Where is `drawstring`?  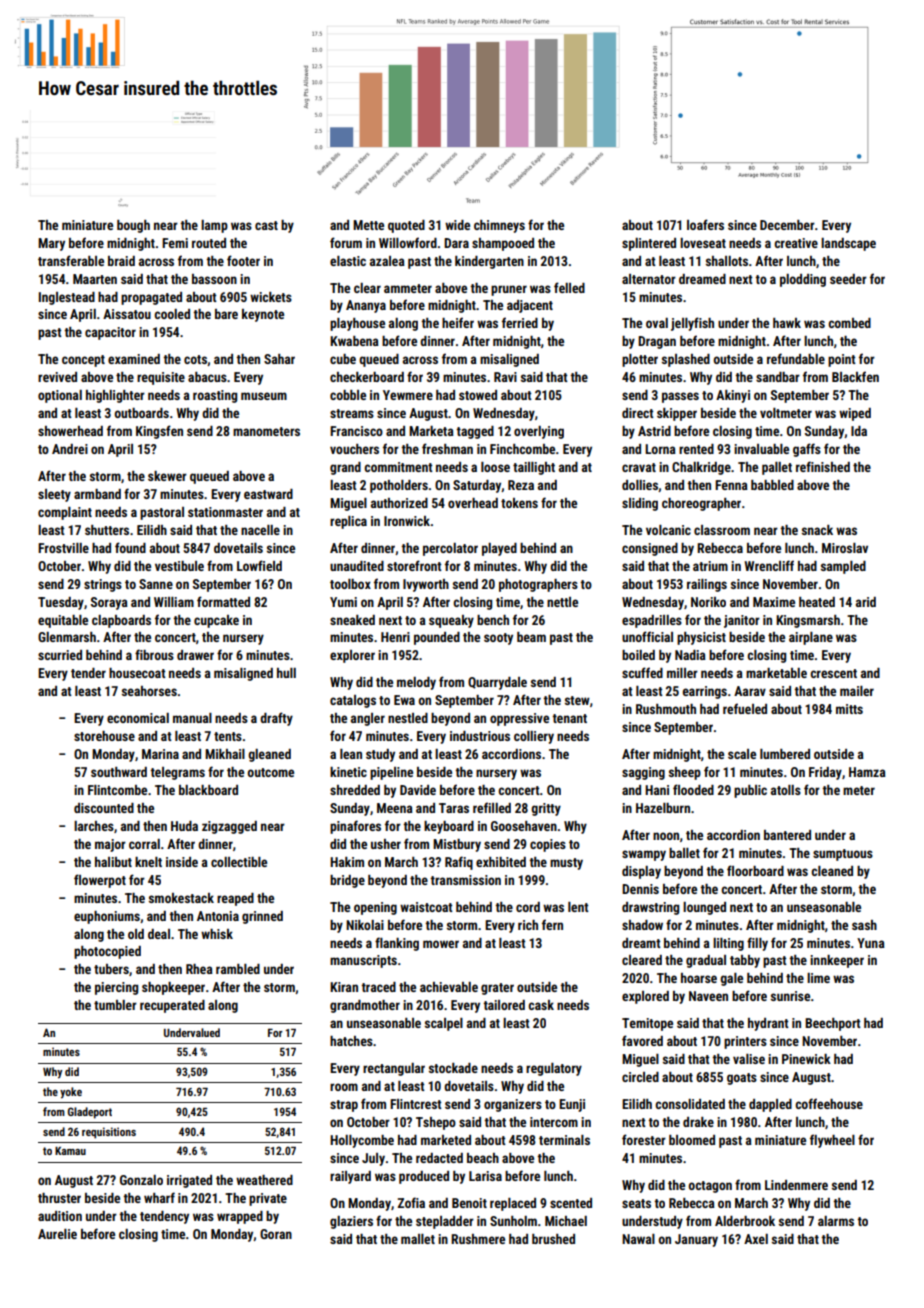
drawstring is located at coordinates (650, 908).
